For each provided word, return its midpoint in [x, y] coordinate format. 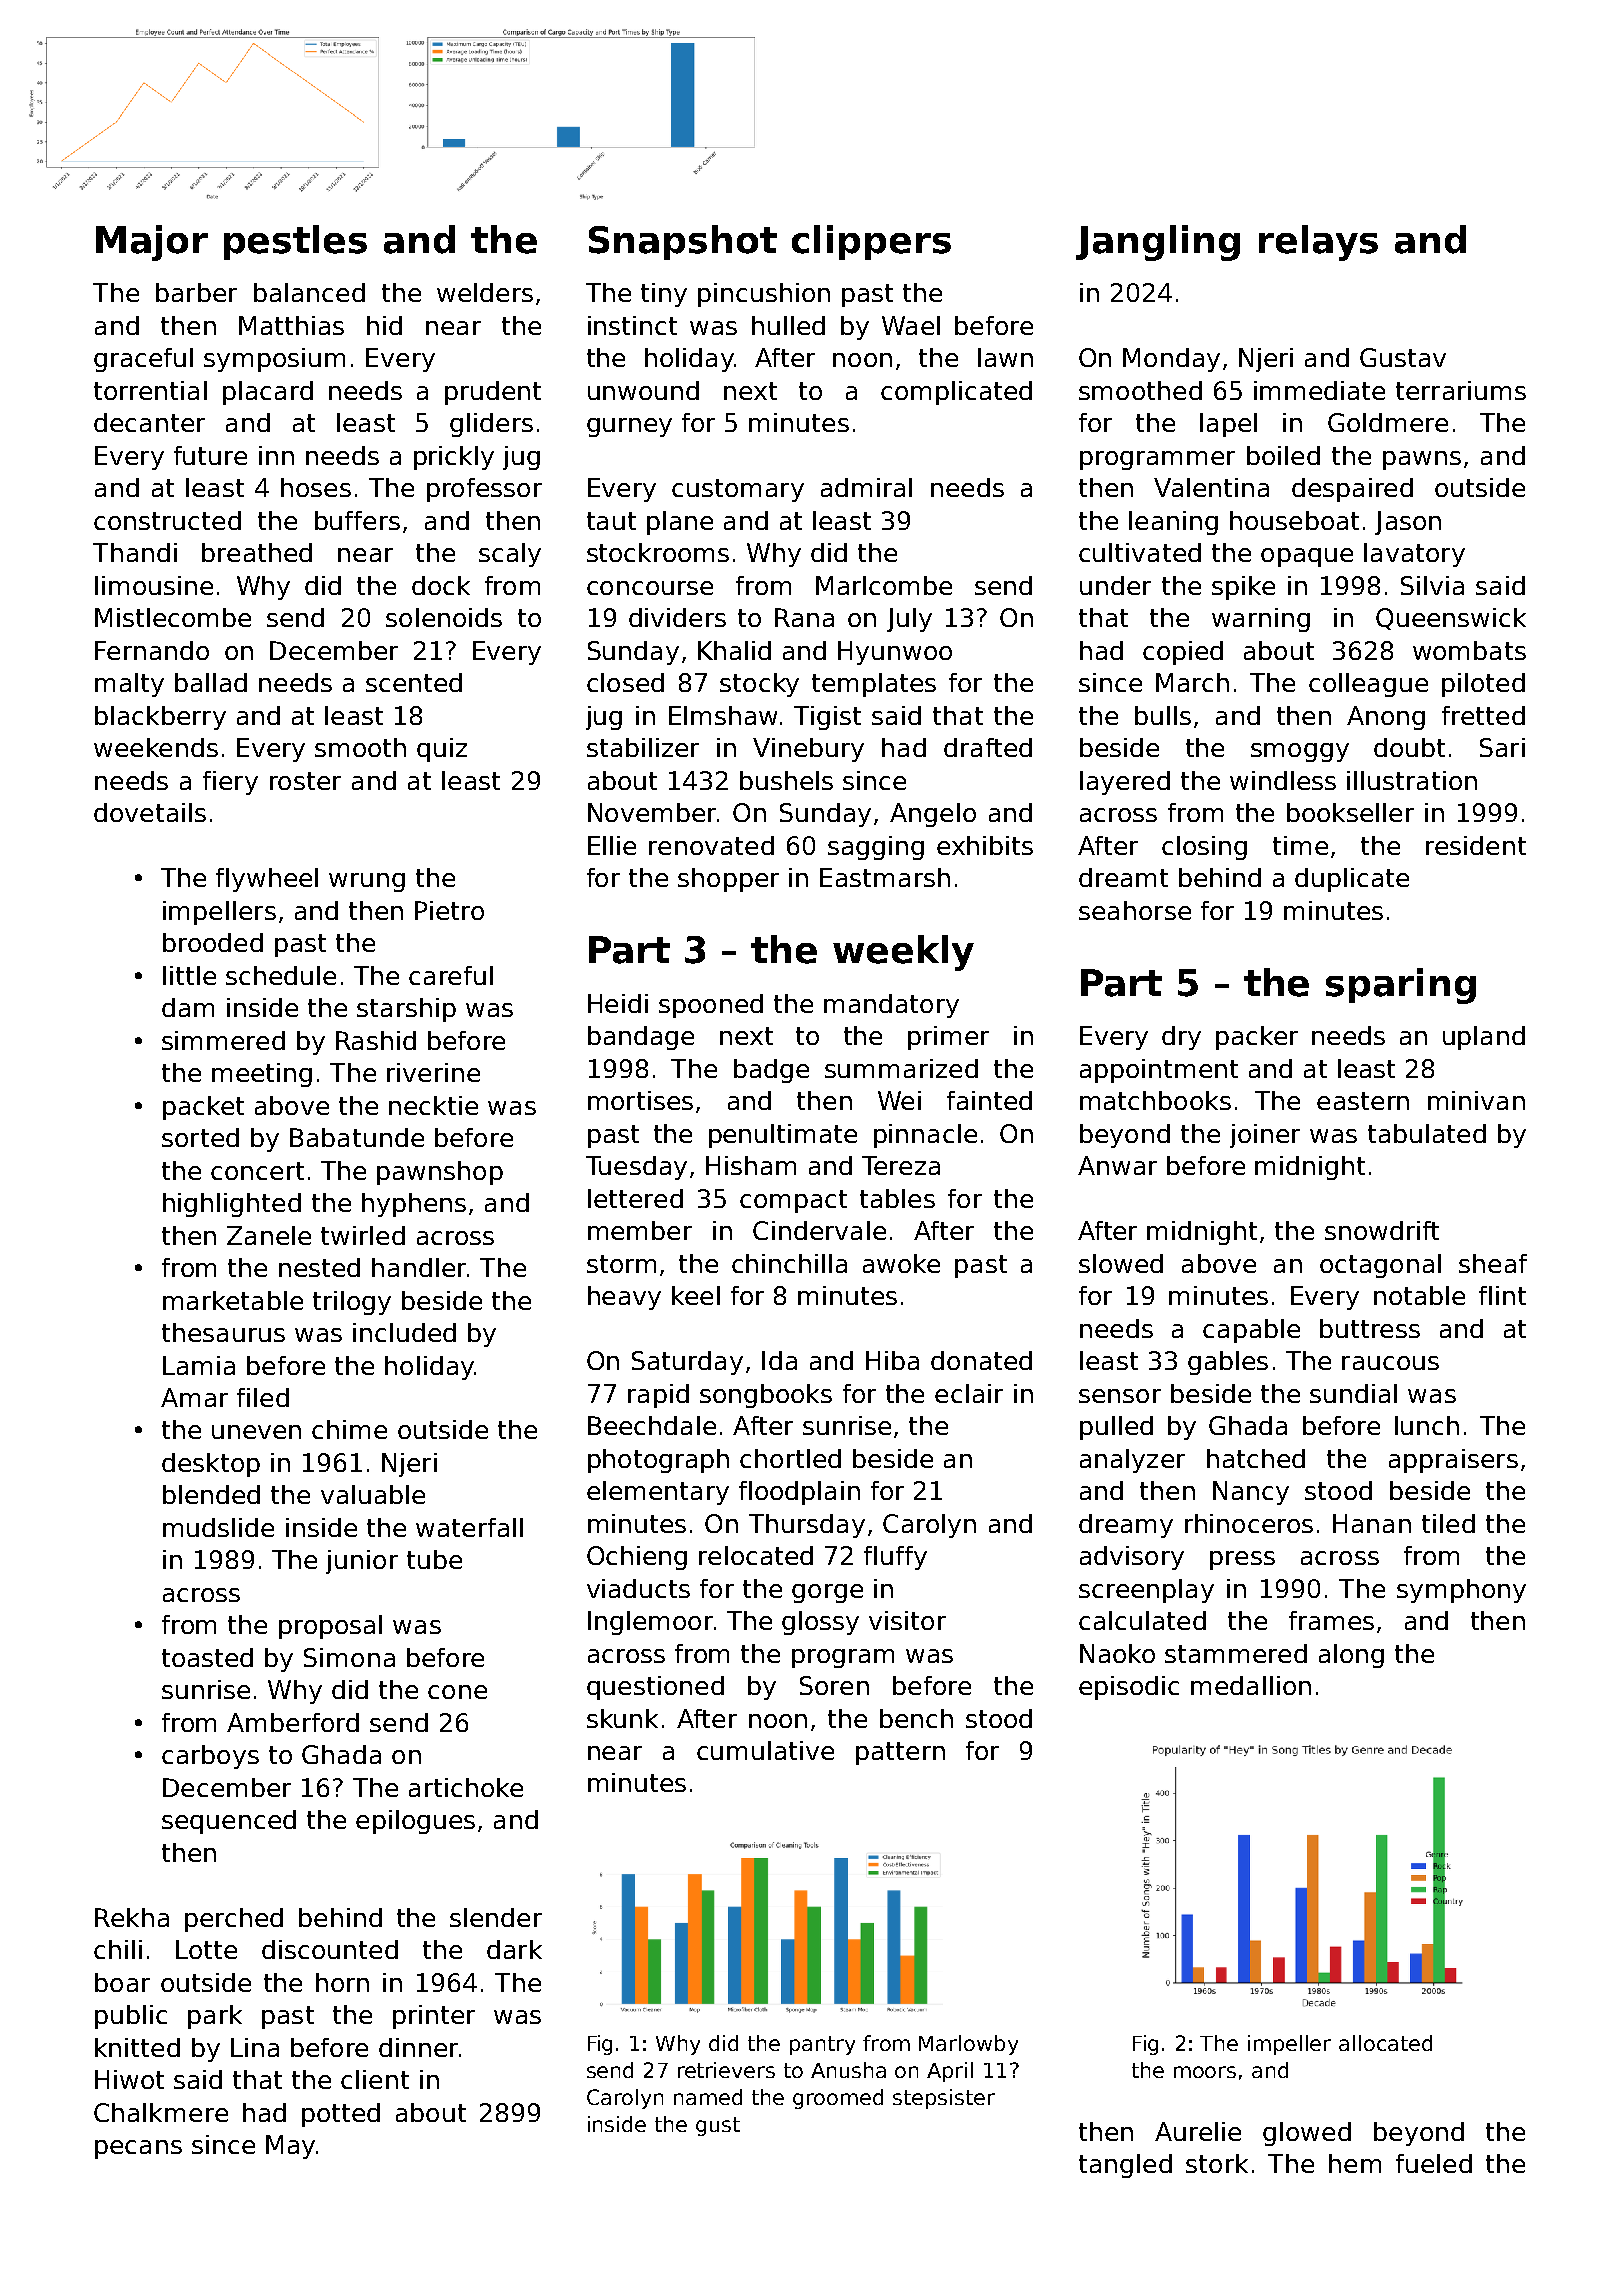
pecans [138, 2149]
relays [1318, 243]
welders [485, 292]
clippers [871, 242]
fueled [1434, 2163]
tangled [1125, 2166]
